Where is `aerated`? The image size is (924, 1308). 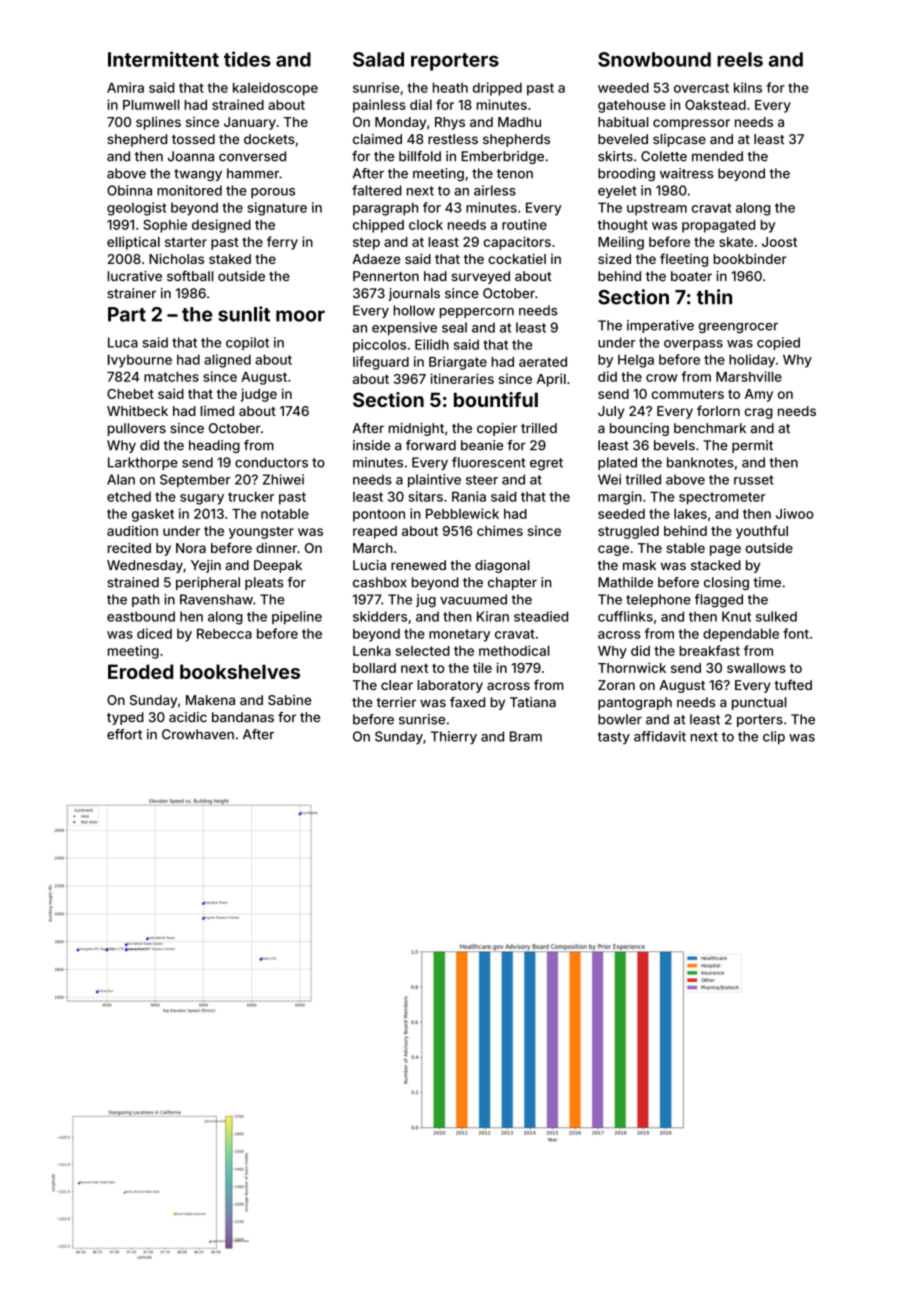
aerated is located at coordinates (543, 362).
